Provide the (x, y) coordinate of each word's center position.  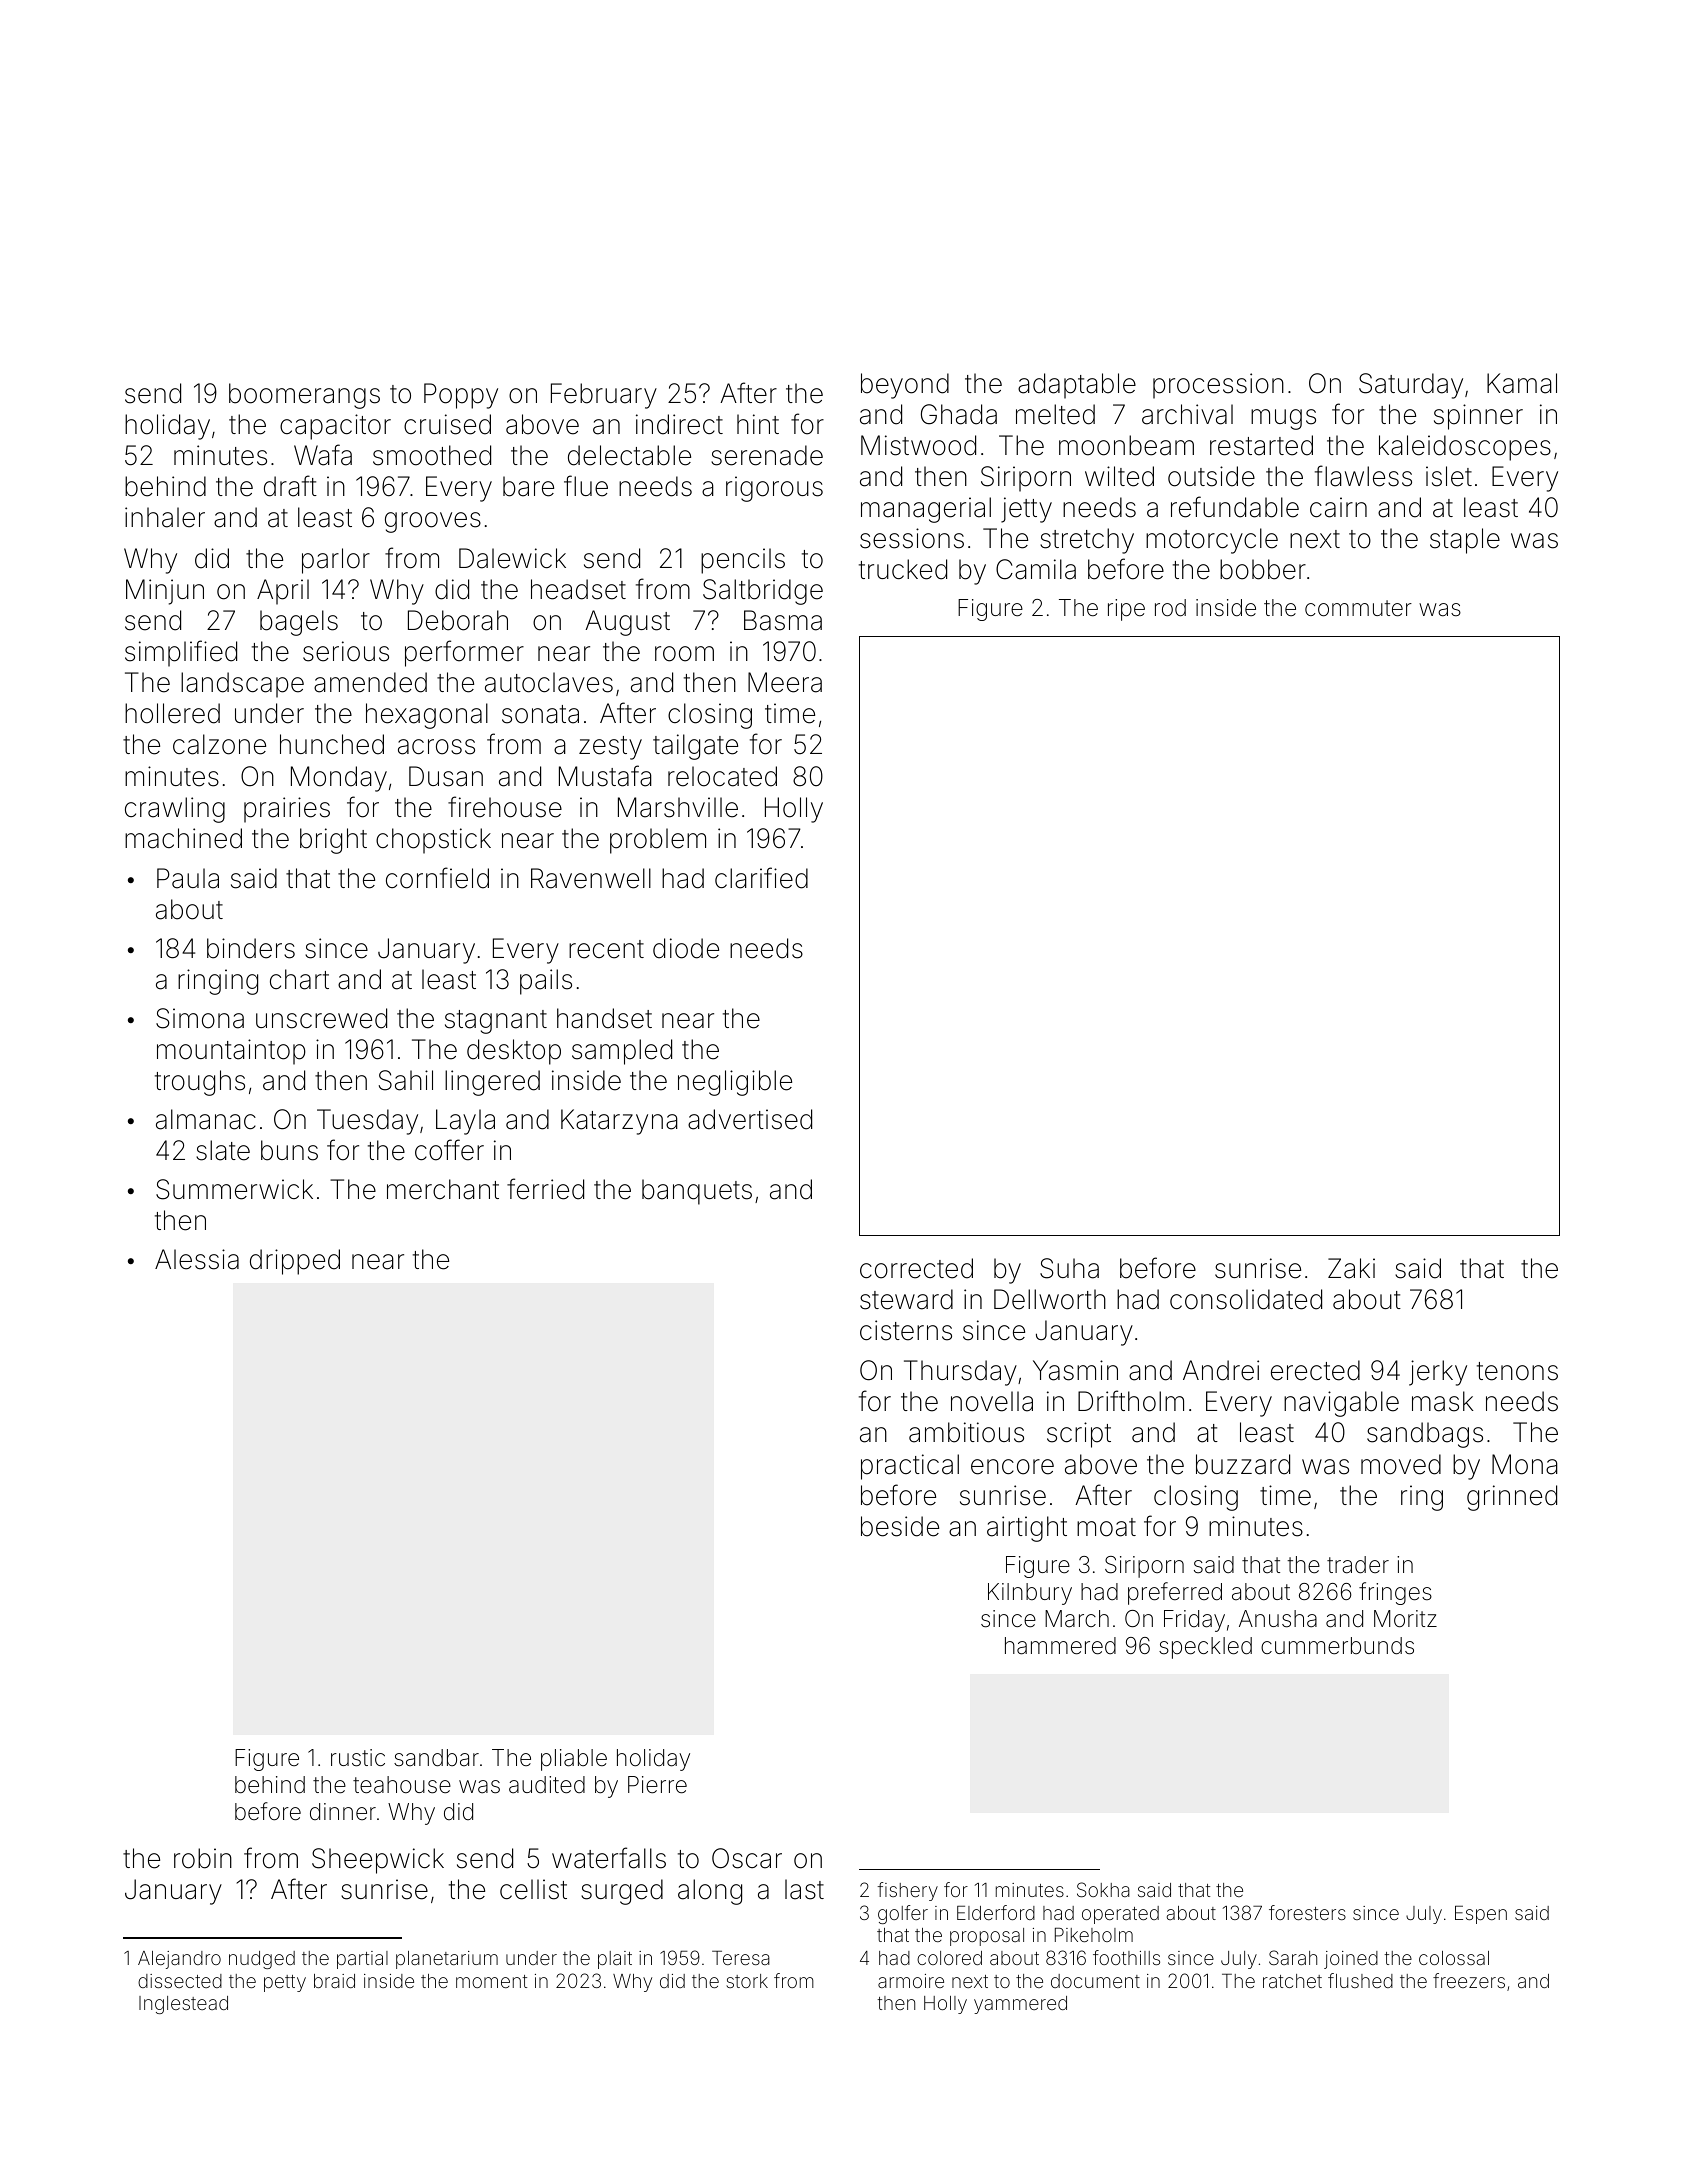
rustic (358, 1758)
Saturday (1411, 386)
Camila (1036, 569)
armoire (911, 1981)
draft (290, 486)
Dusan (446, 776)
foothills (1126, 1957)
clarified (761, 878)
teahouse (402, 1785)
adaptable (1077, 386)
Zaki (1351, 1268)
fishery (907, 1891)
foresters (1307, 1912)
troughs (200, 1083)
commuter (1358, 608)
